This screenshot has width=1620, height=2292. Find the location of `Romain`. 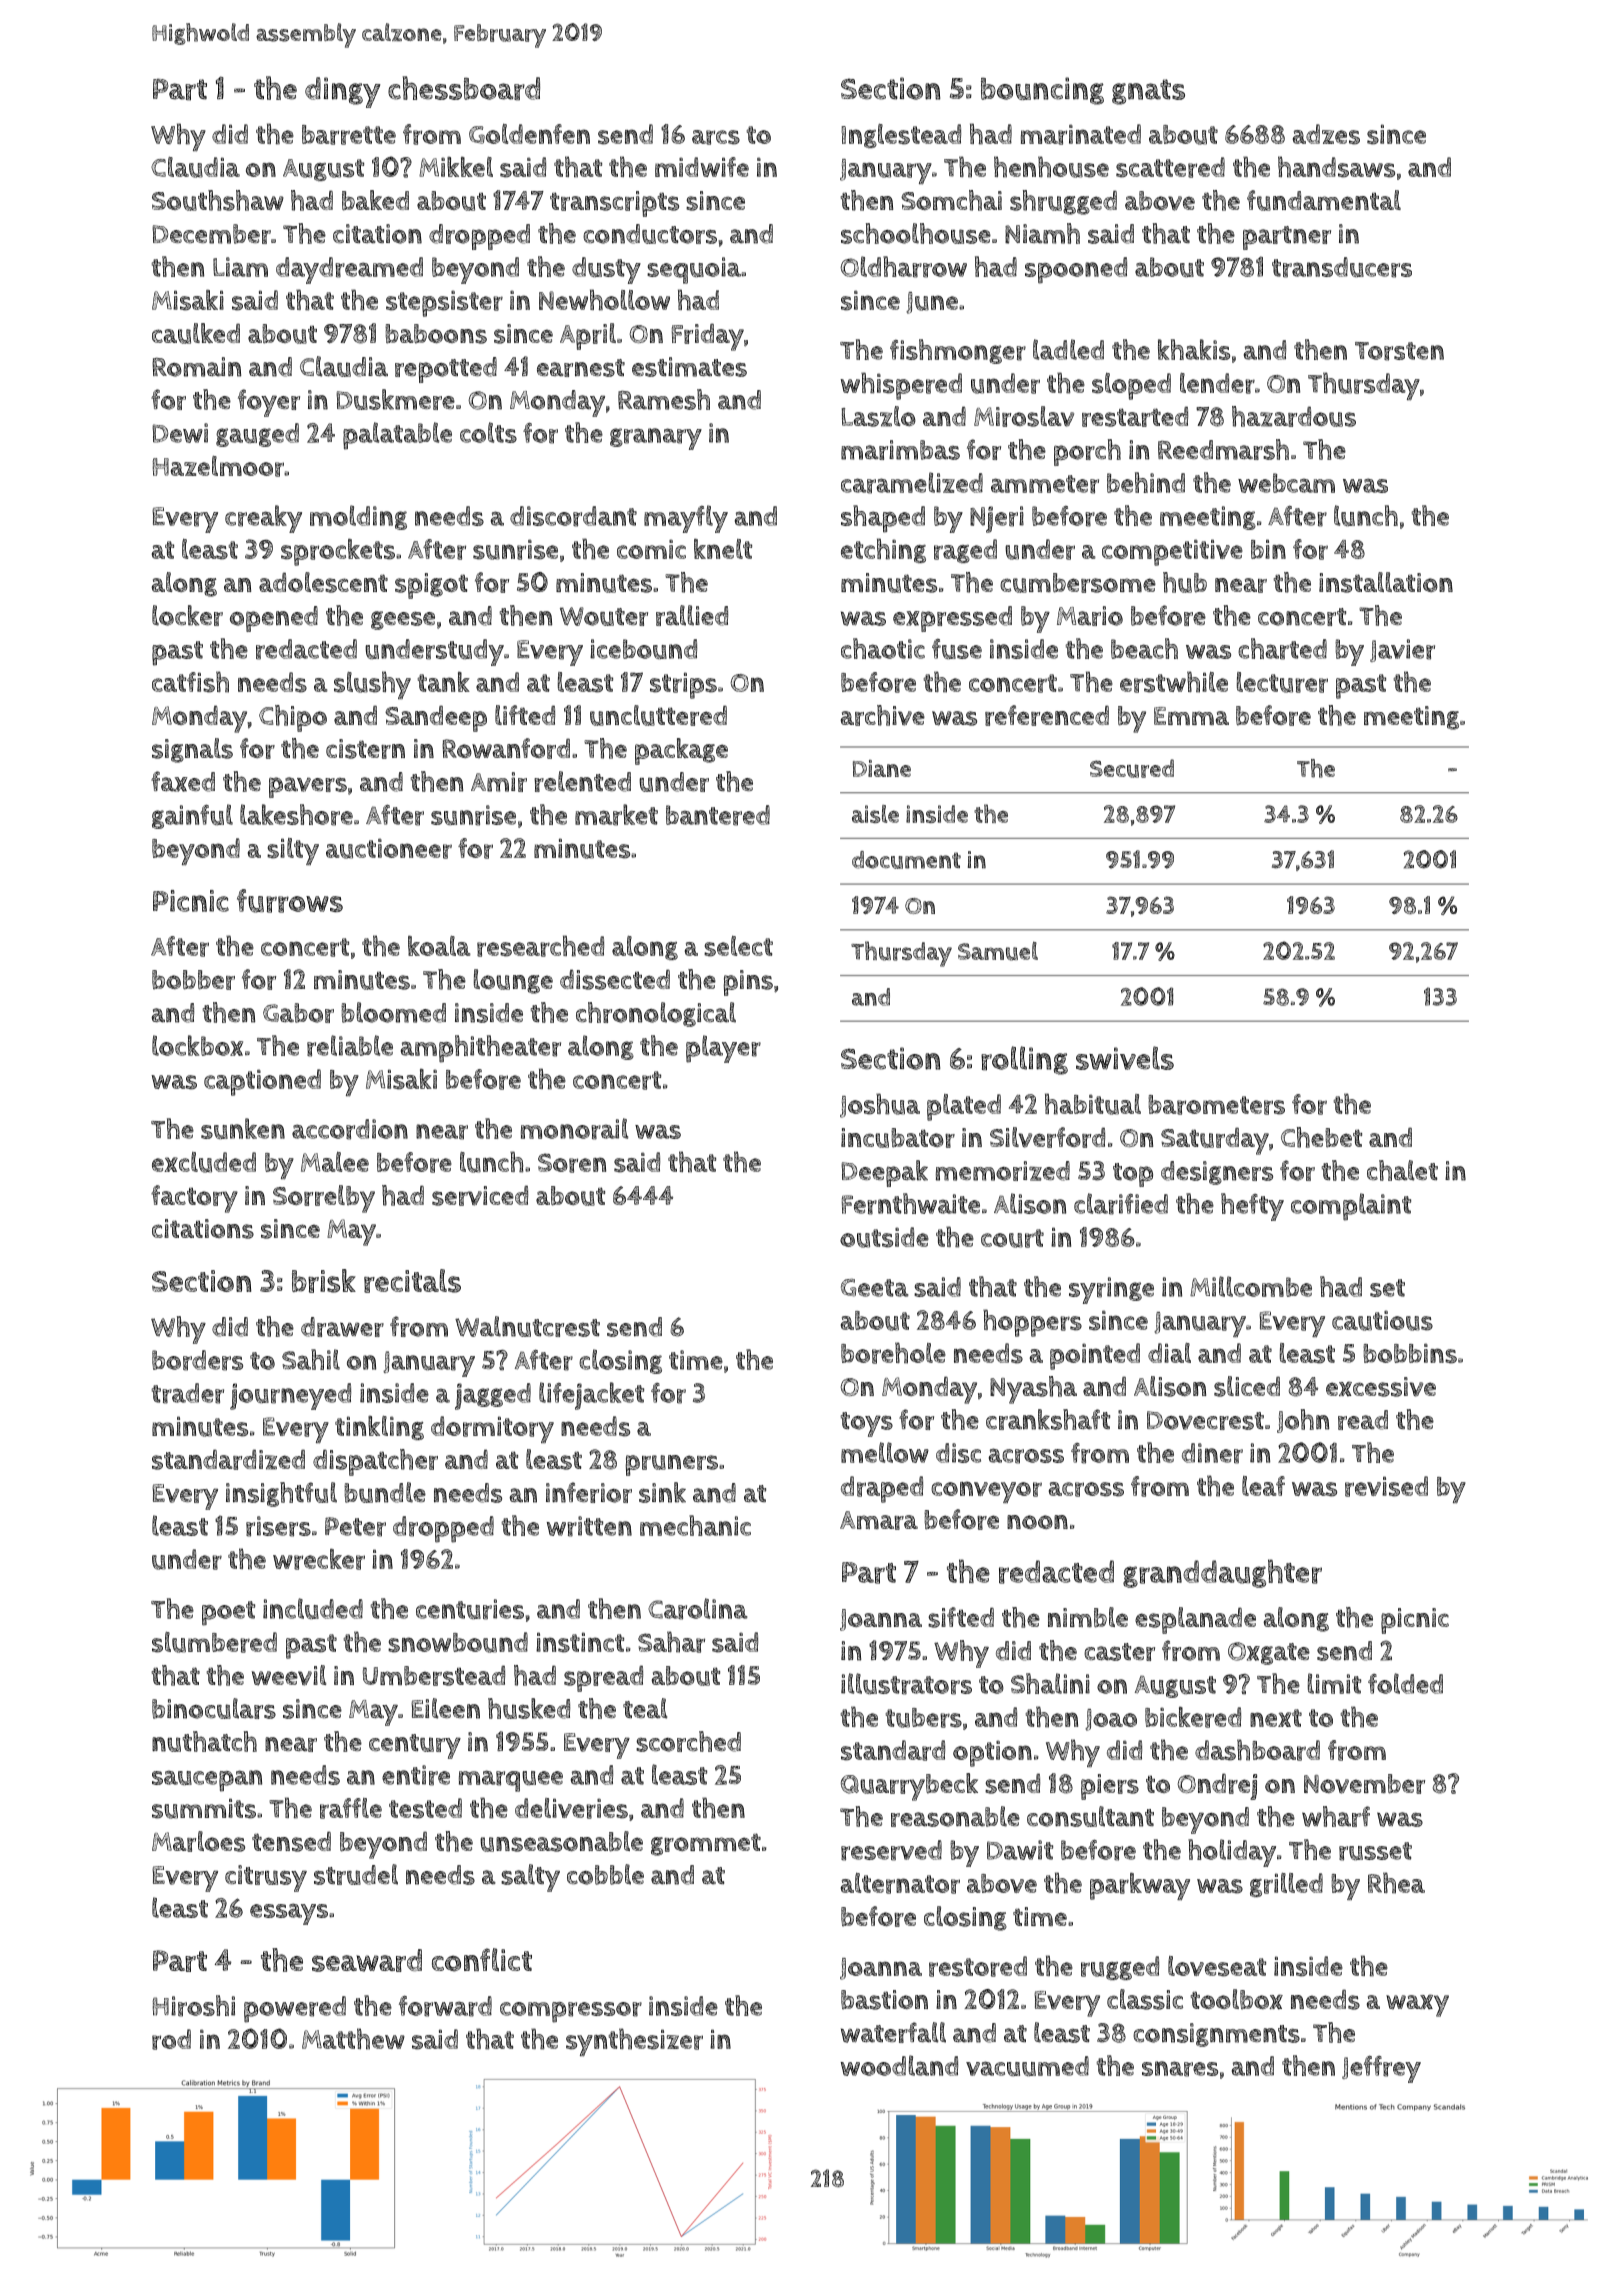

Romain is located at coordinates (196, 367).
